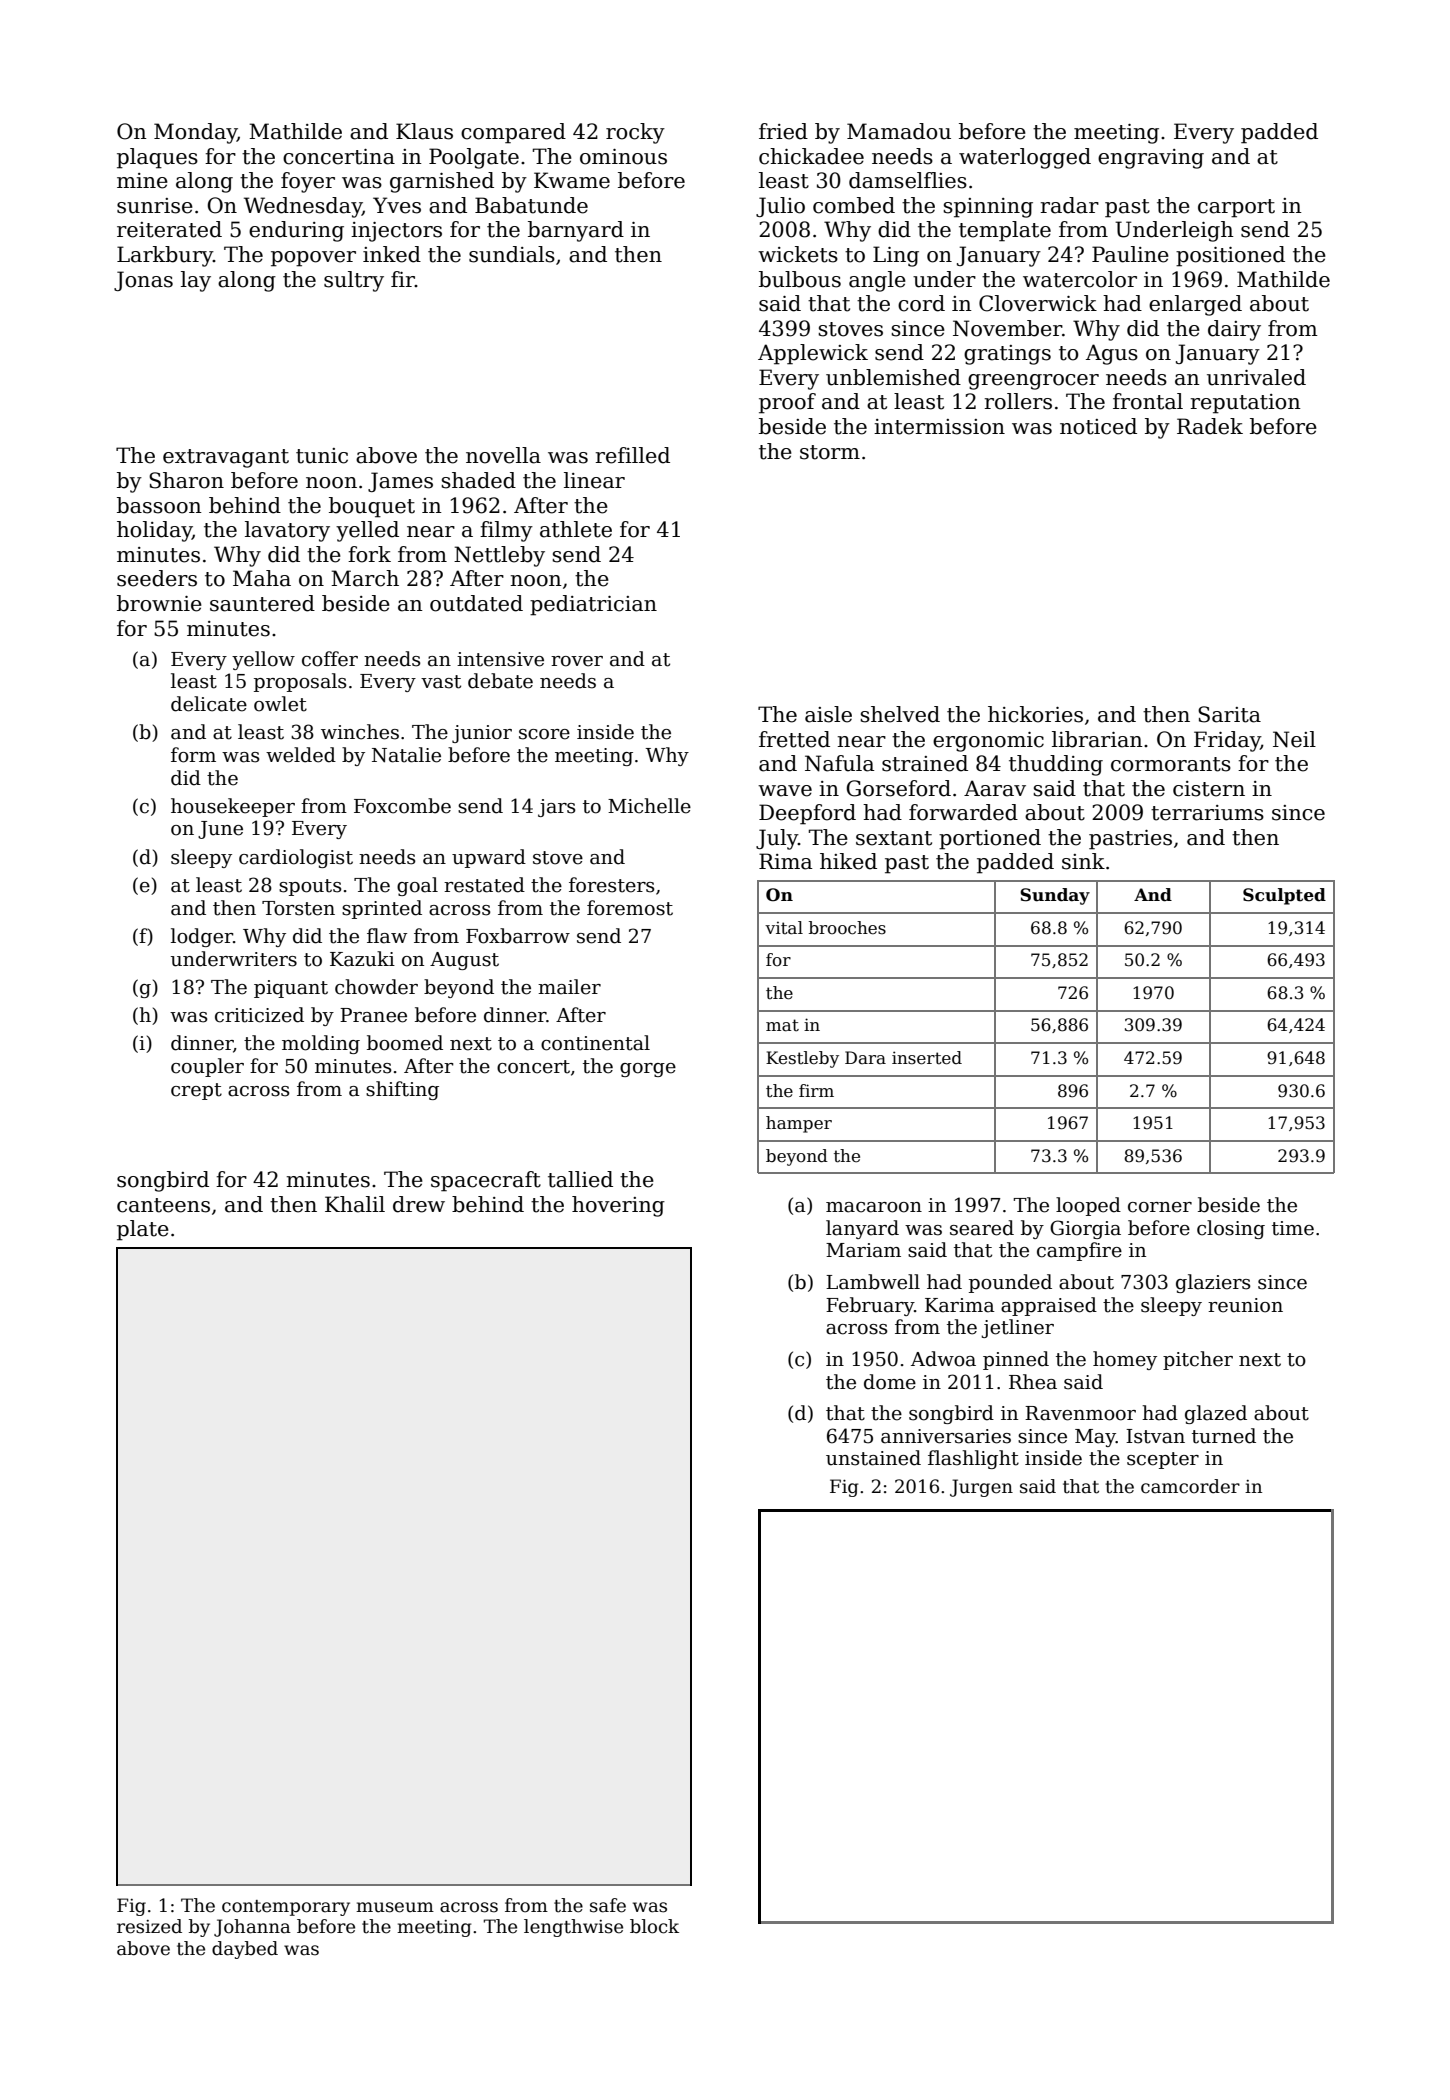 The image size is (1450, 2100). I want to click on dome, so click(890, 1382).
